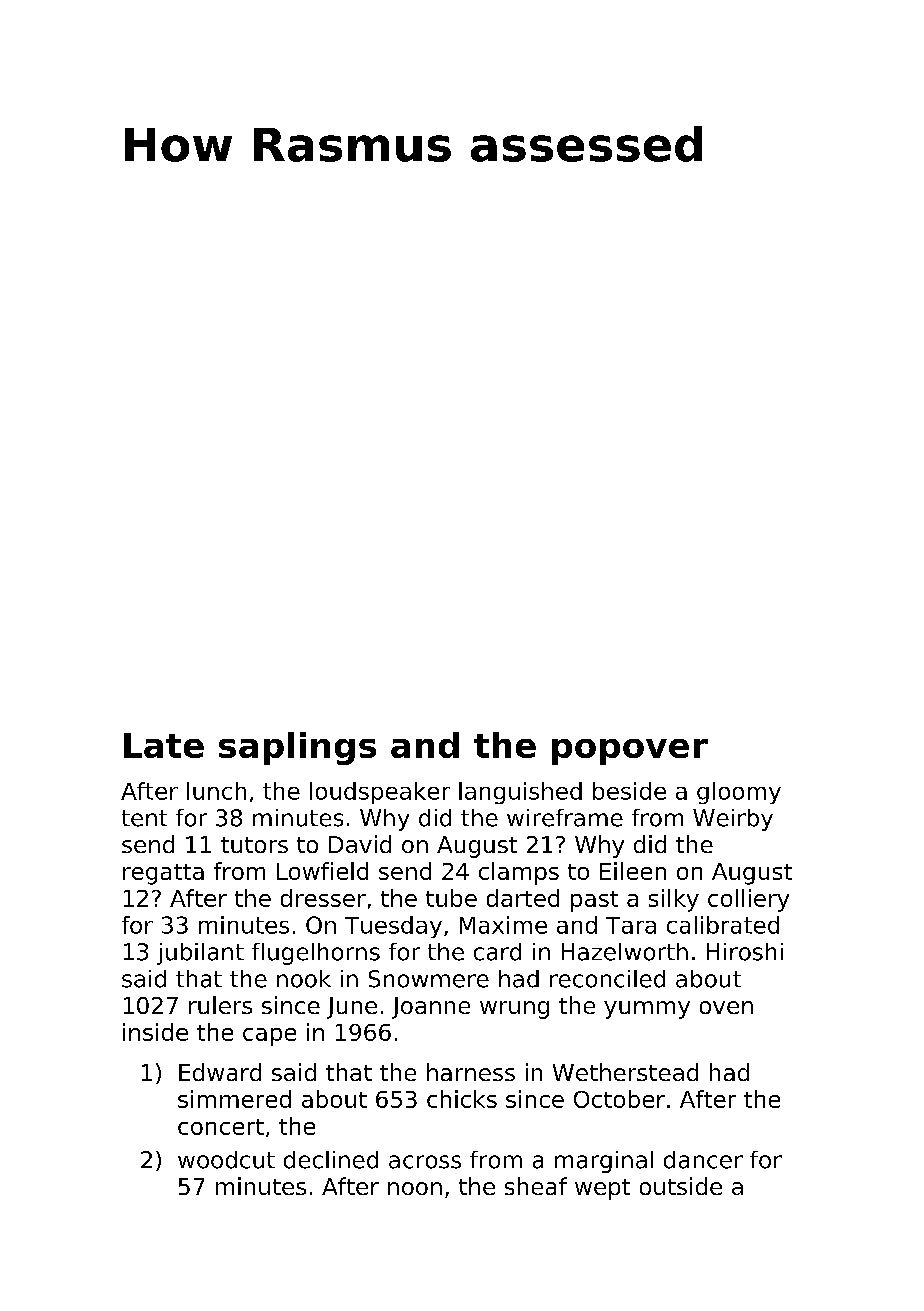  Describe the element at coordinates (360, 844) in the image. I see `David` at that location.
